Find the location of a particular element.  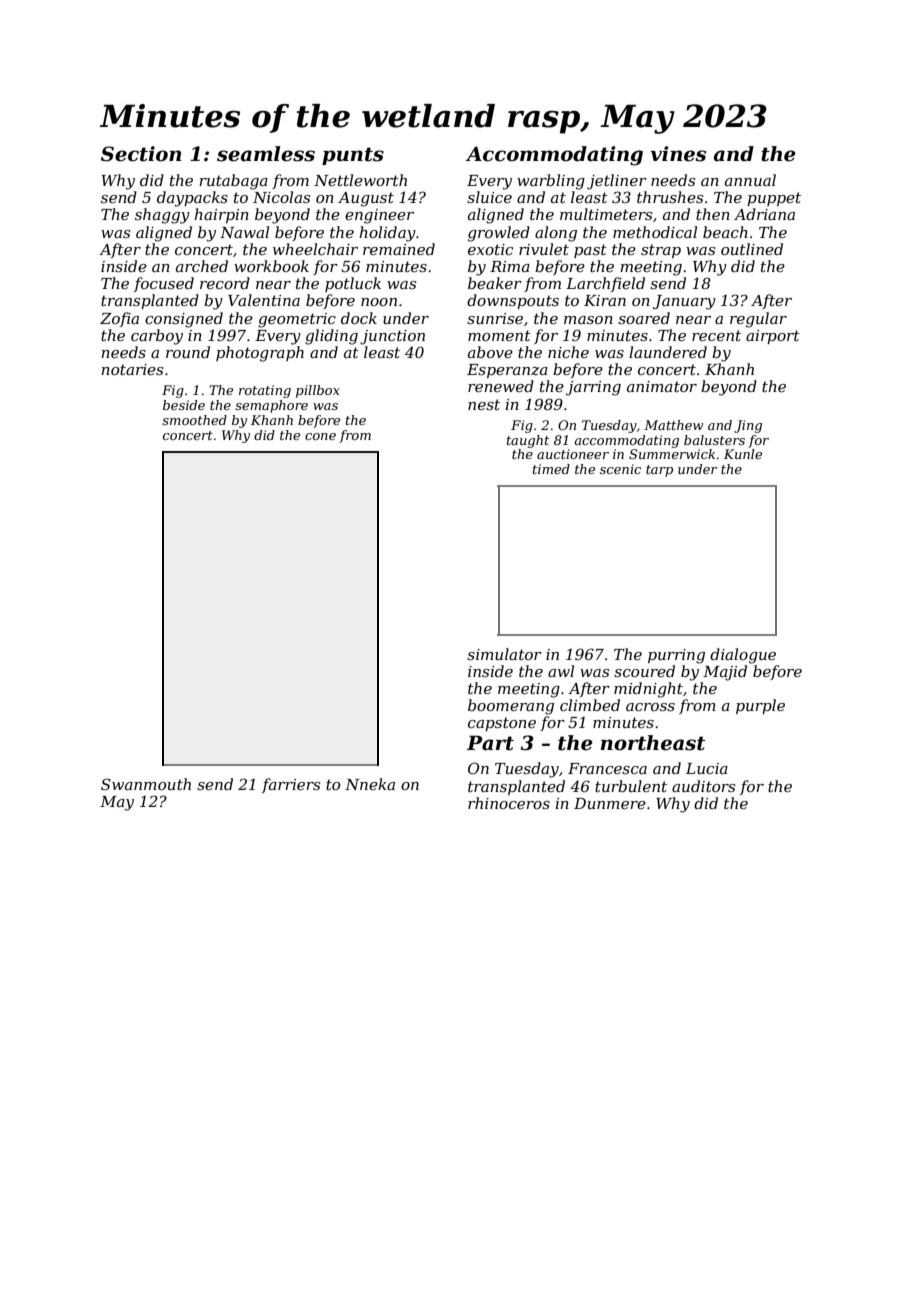

dialogue is located at coordinates (743, 656).
